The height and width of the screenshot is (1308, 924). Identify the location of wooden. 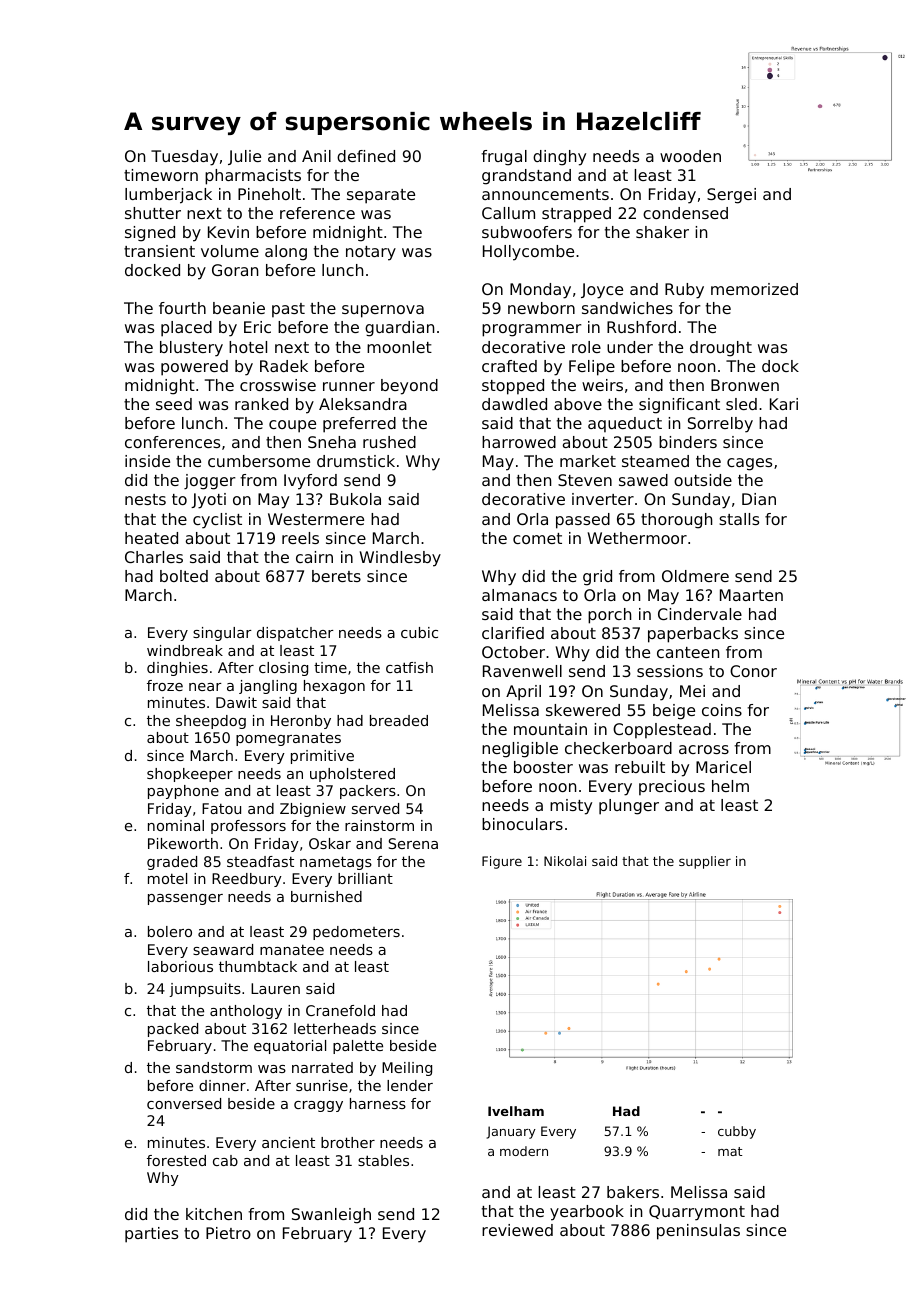
(690, 156).
